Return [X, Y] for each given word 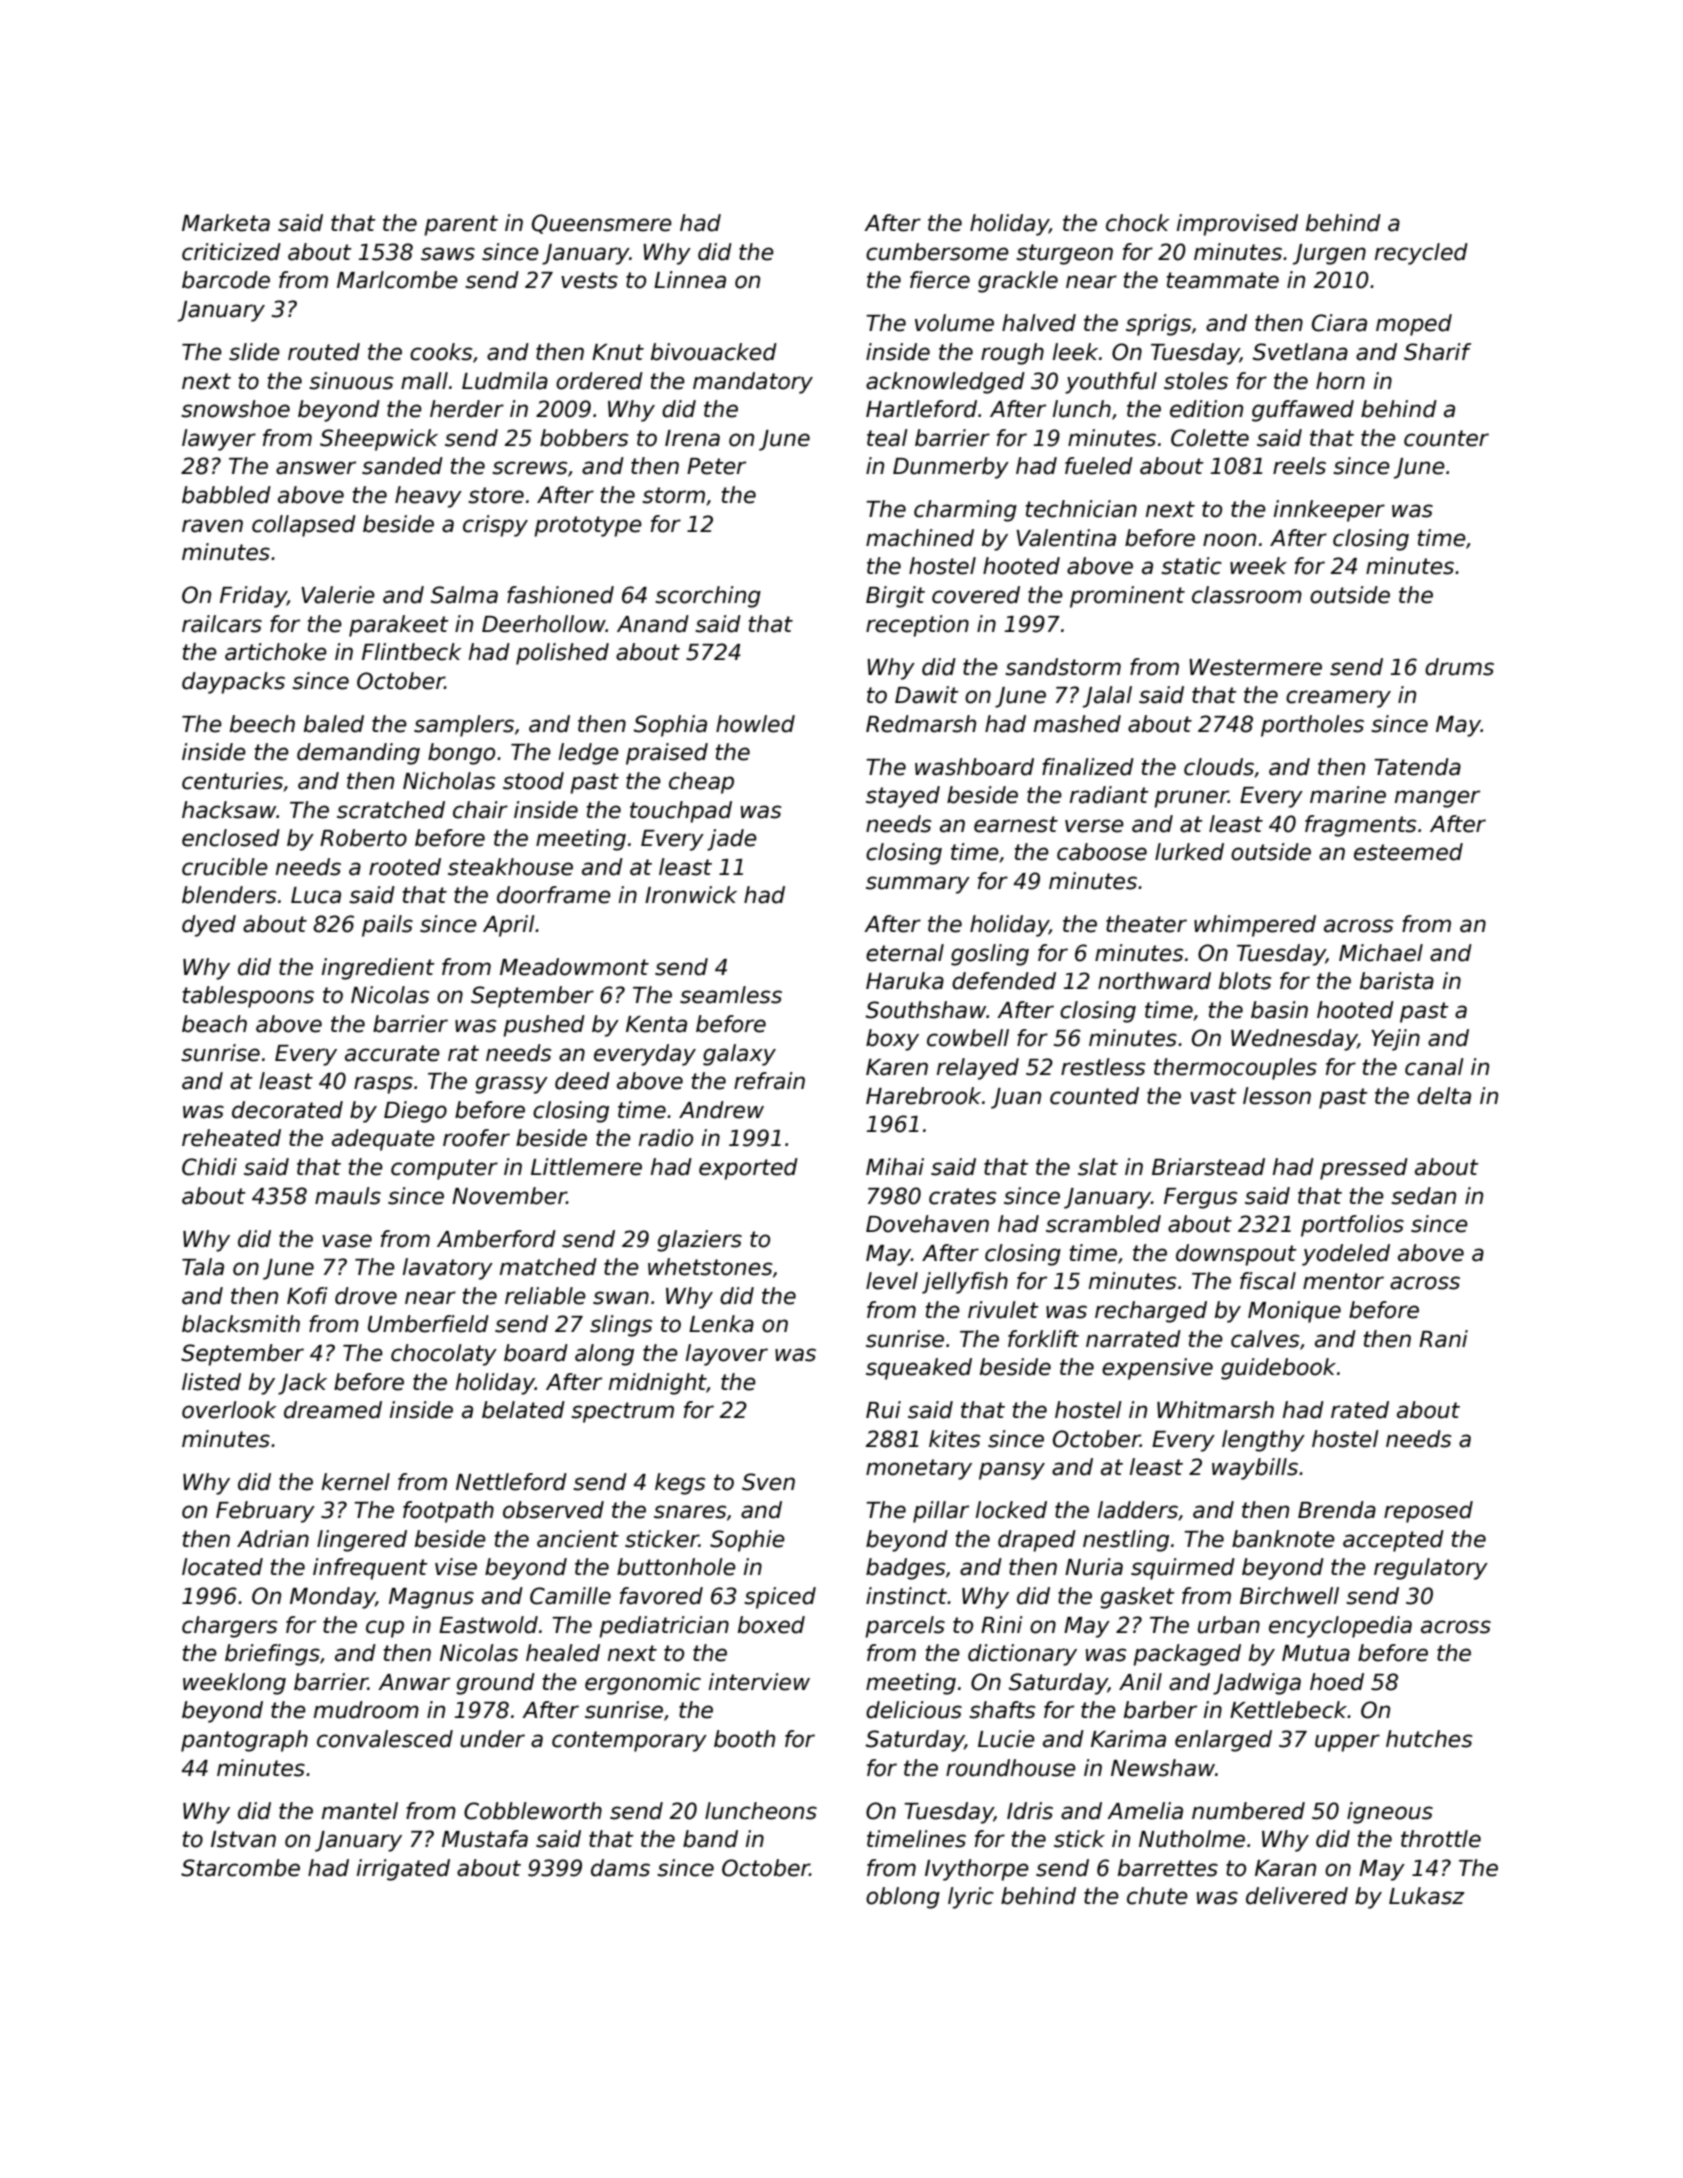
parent [461, 225]
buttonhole [676, 1567]
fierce [940, 280]
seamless [731, 995]
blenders [229, 895]
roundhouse [1011, 1768]
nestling [1126, 1541]
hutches [1429, 1739]
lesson [1277, 1096]
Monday [333, 1598]
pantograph [244, 1741]
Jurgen [1329, 254]
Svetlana [1300, 352]
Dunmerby [951, 468]
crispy [495, 526]
